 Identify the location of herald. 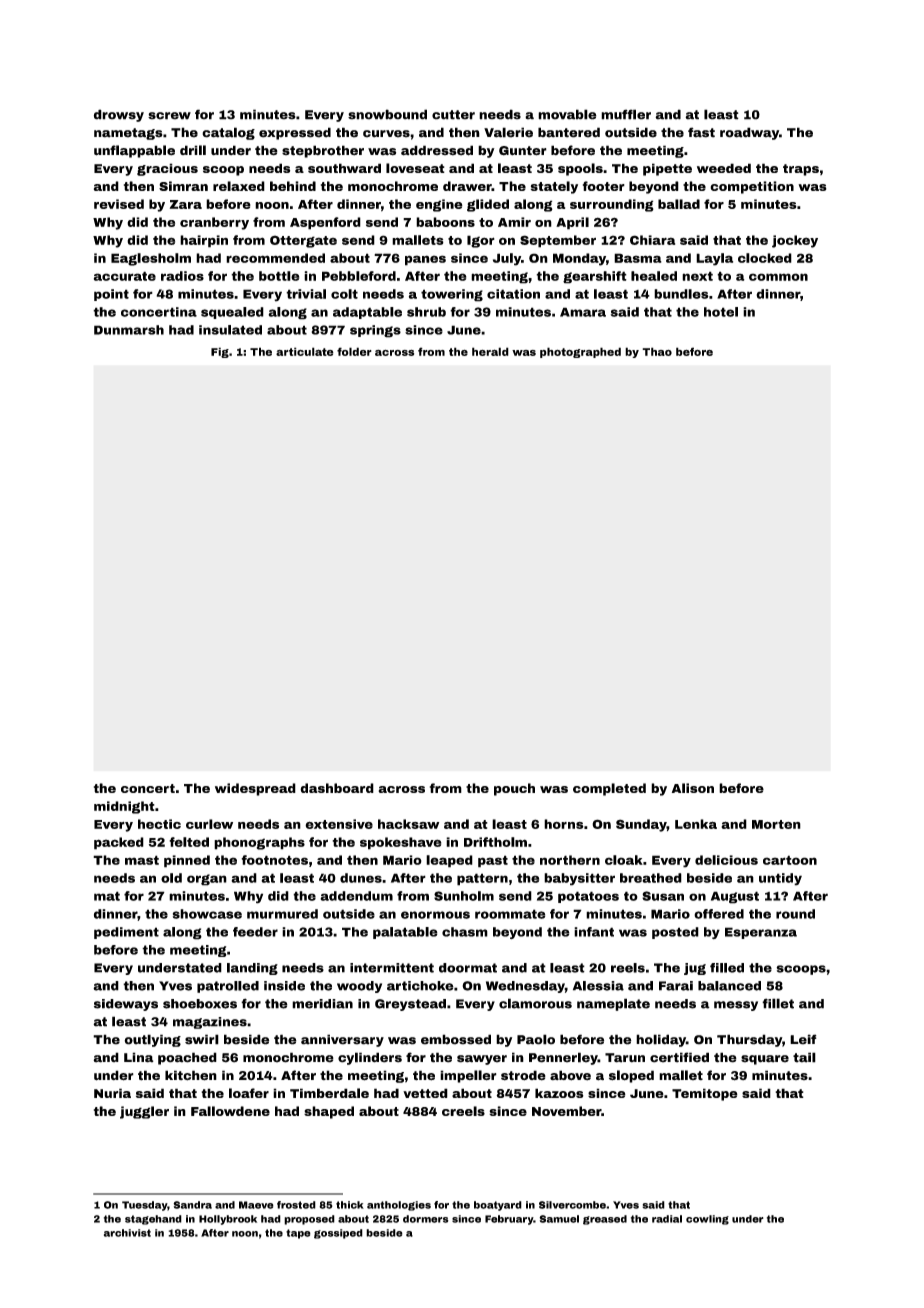
(490, 351).
